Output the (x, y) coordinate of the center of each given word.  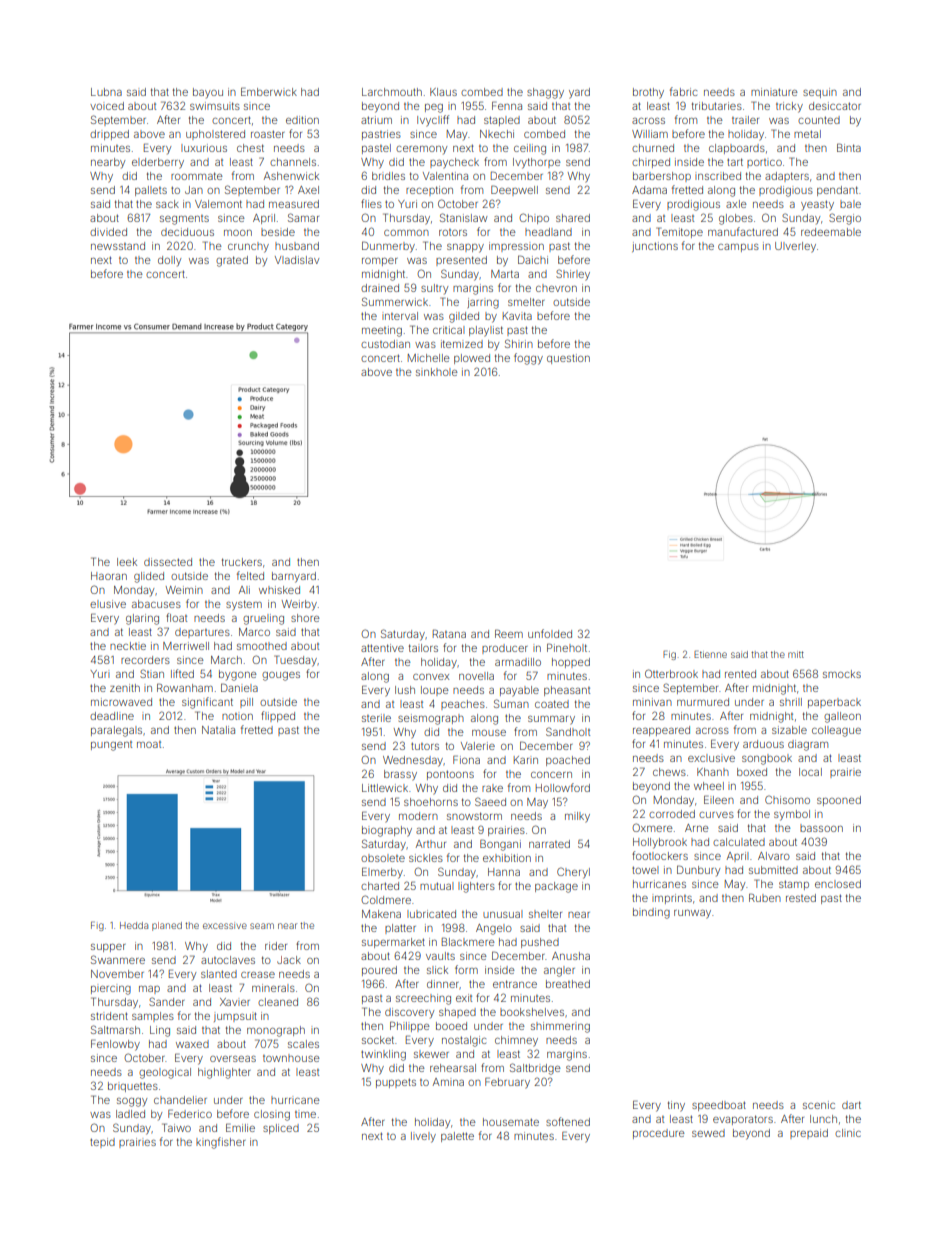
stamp (794, 885)
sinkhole (437, 372)
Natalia (218, 730)
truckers (242, 562)
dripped (109, 135)
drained (380, 288)
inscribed (718, 176)
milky (577, 817)
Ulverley (795, 247)
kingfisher (221, 1143)
